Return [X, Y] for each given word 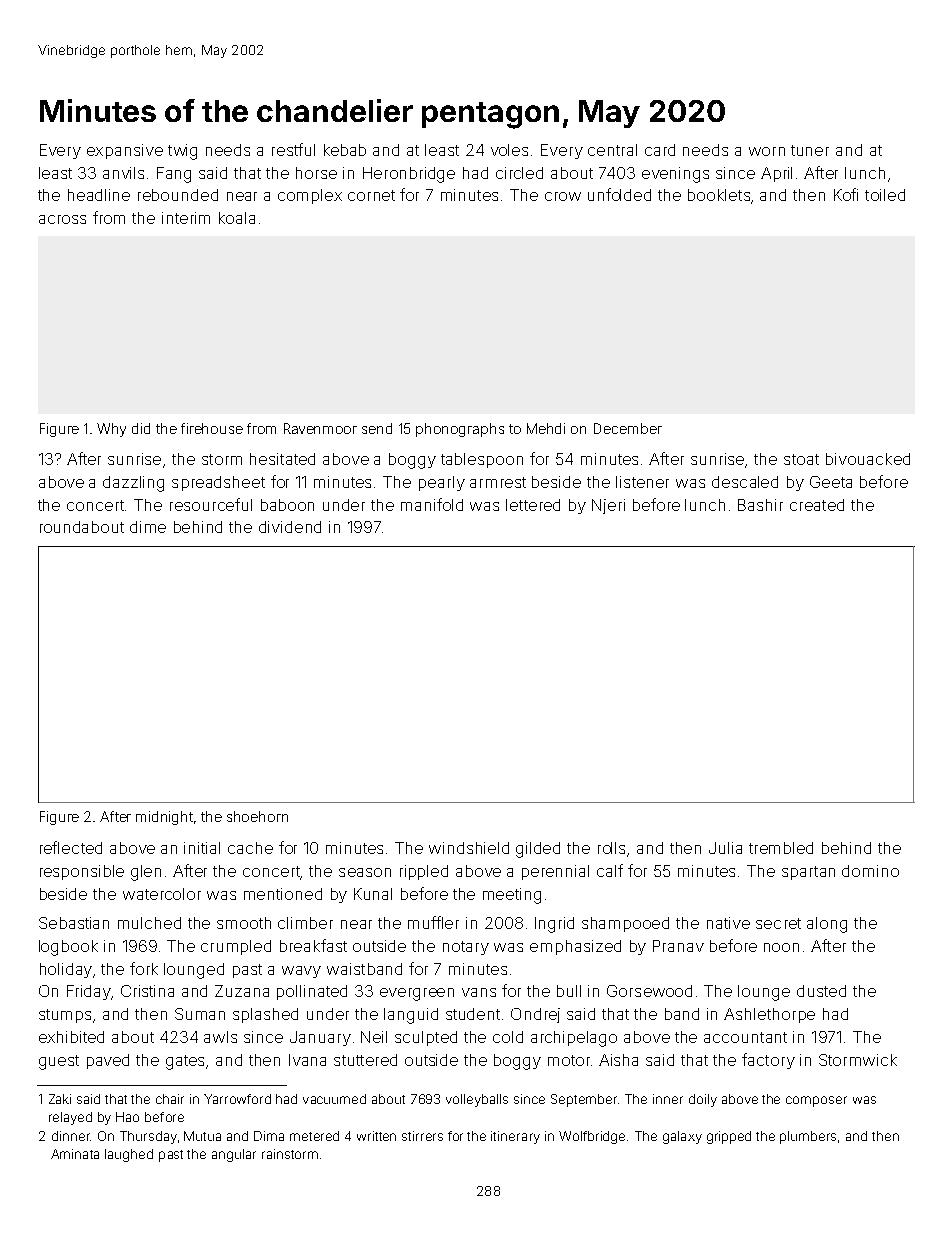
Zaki [60, 1099]
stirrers [422, 1136]
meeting [512, 896]
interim [186, 218]
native [728, 923]
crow [563, 196]
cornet [371, 195]
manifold [432, 504]
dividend [290, 527]
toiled [885, 195]
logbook [68, 948]
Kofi [846, 194]
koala [237, 218]
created [817, 505]
